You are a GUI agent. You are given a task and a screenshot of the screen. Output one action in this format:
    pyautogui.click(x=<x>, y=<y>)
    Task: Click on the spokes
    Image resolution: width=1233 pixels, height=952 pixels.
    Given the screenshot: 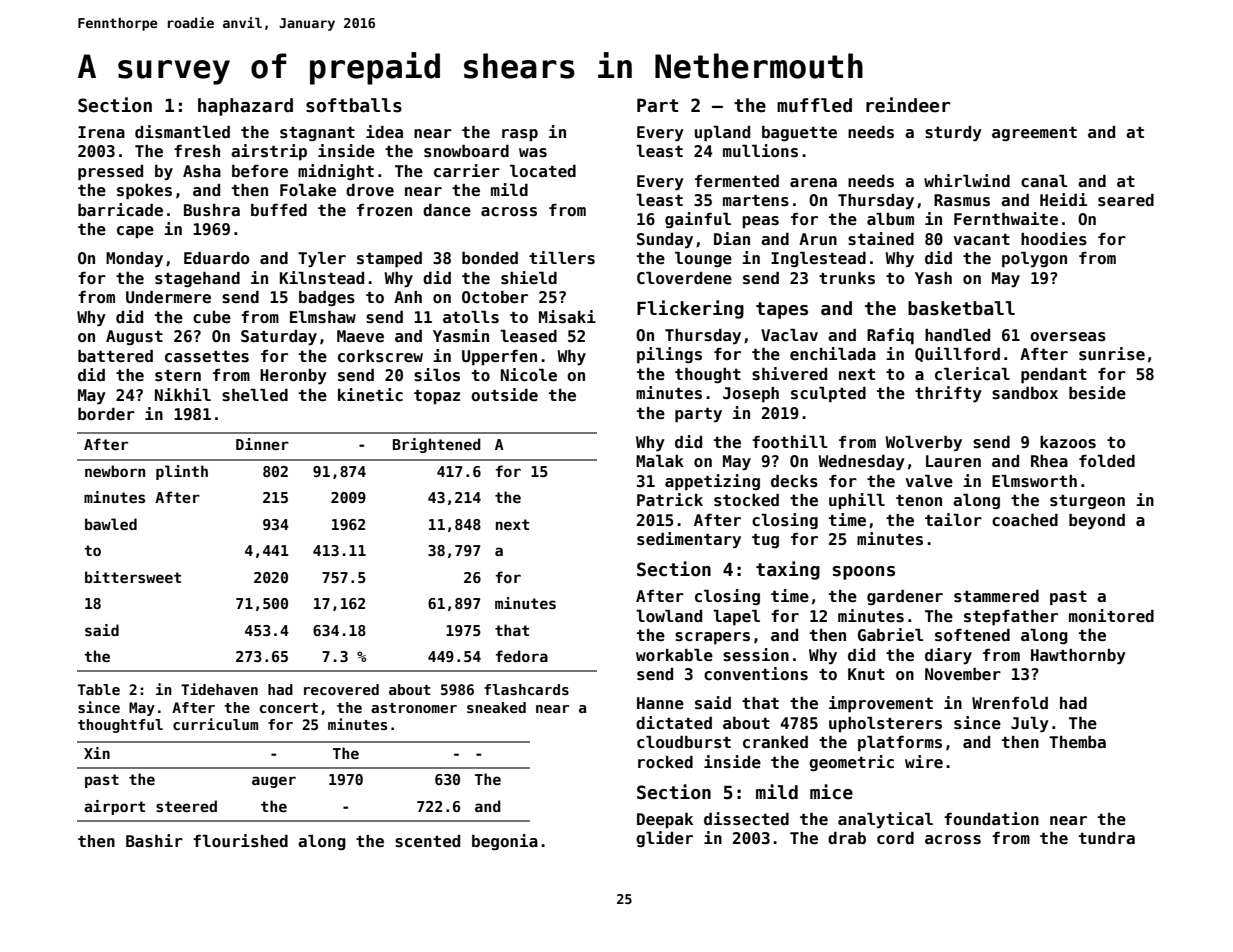 What is the action you would take?
    pyautogui.click(x=144, y=192)
